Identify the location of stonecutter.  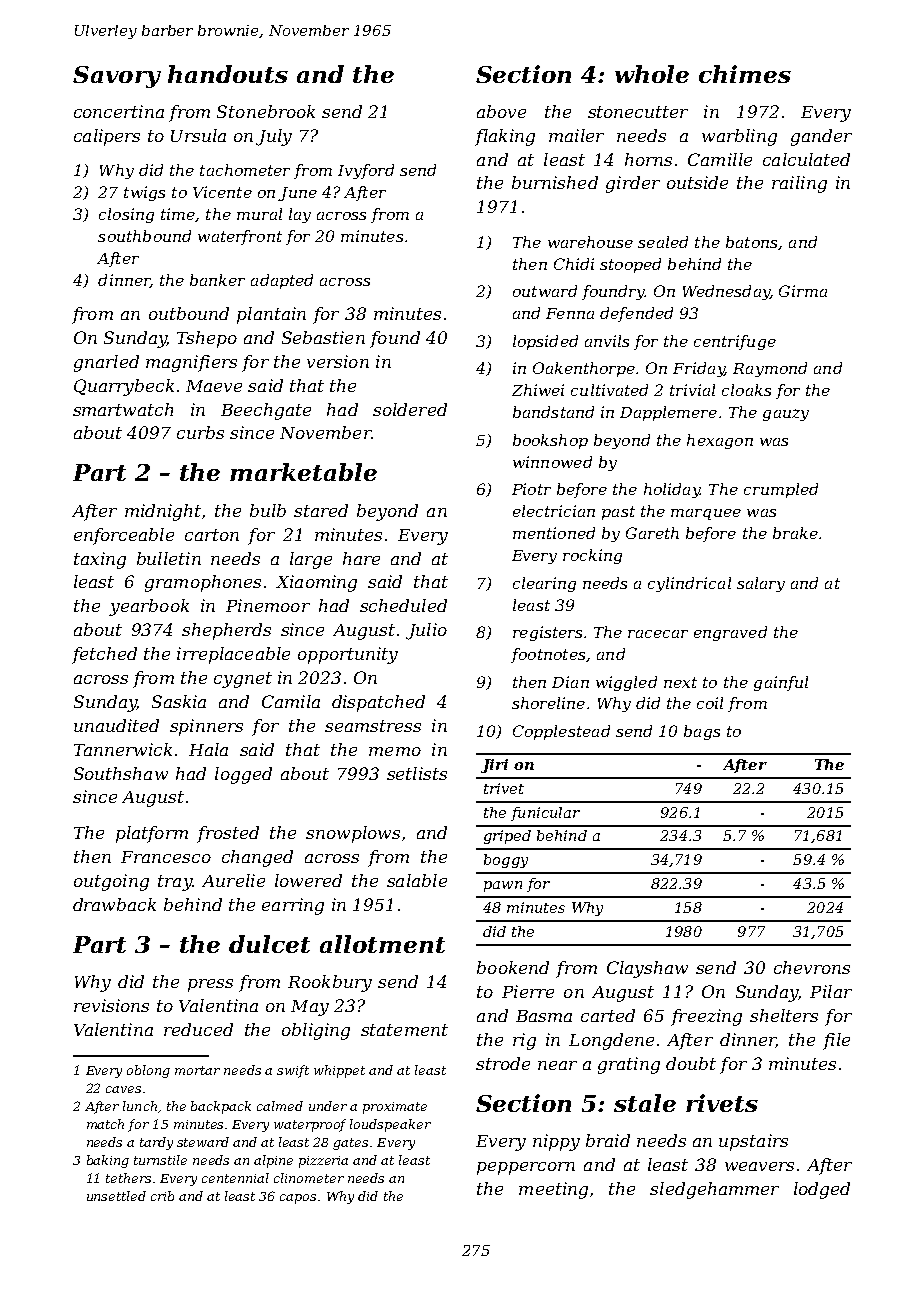
(638, 112).
